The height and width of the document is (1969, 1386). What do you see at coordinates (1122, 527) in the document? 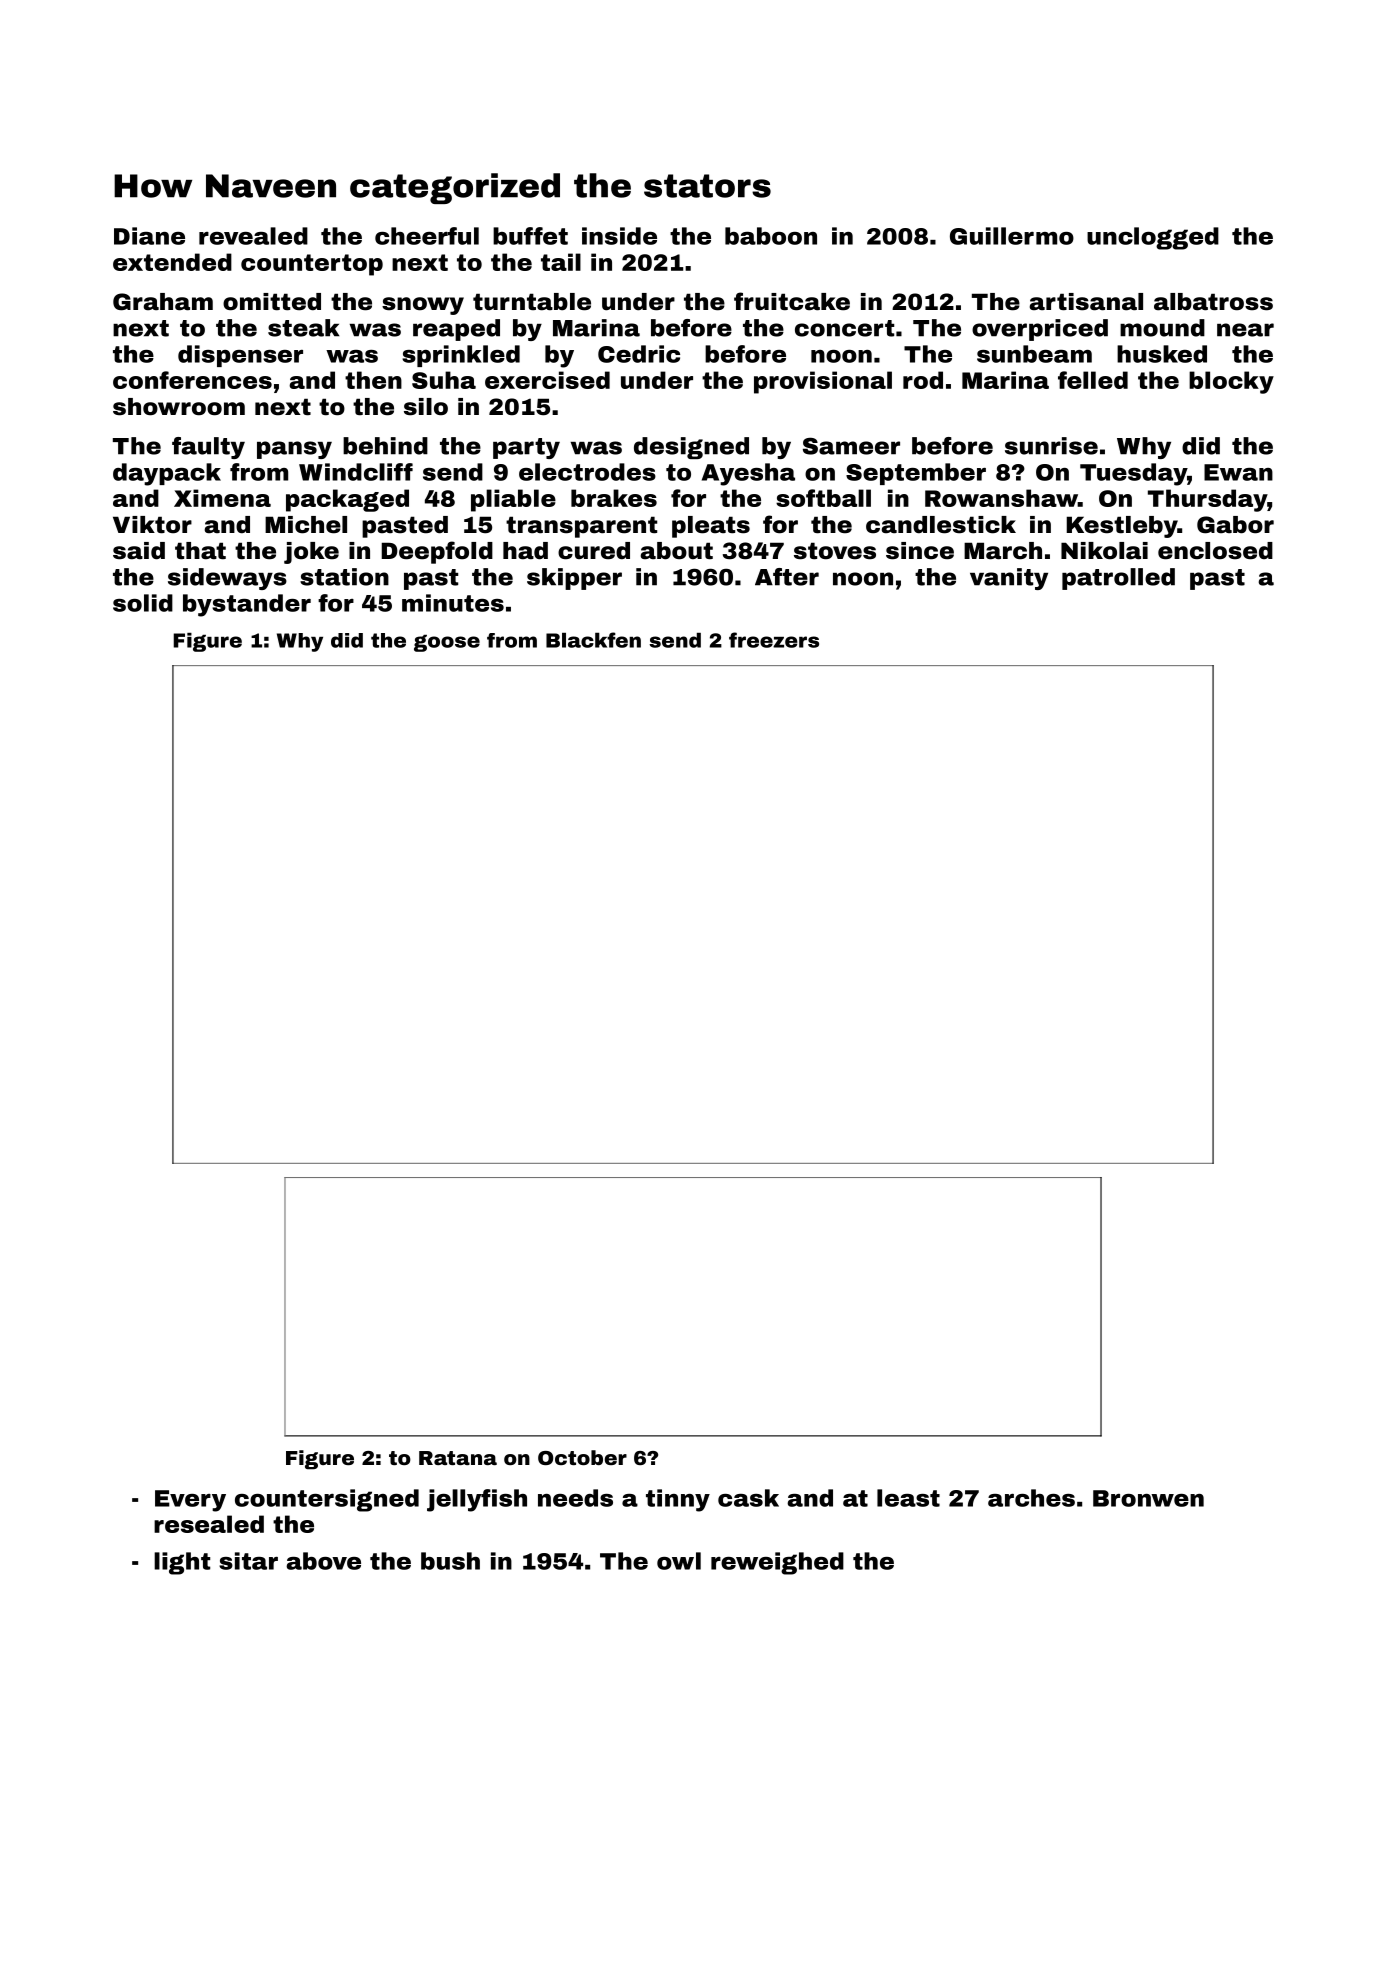
I see `Kestleby` at bounding box center [1122, 527].
